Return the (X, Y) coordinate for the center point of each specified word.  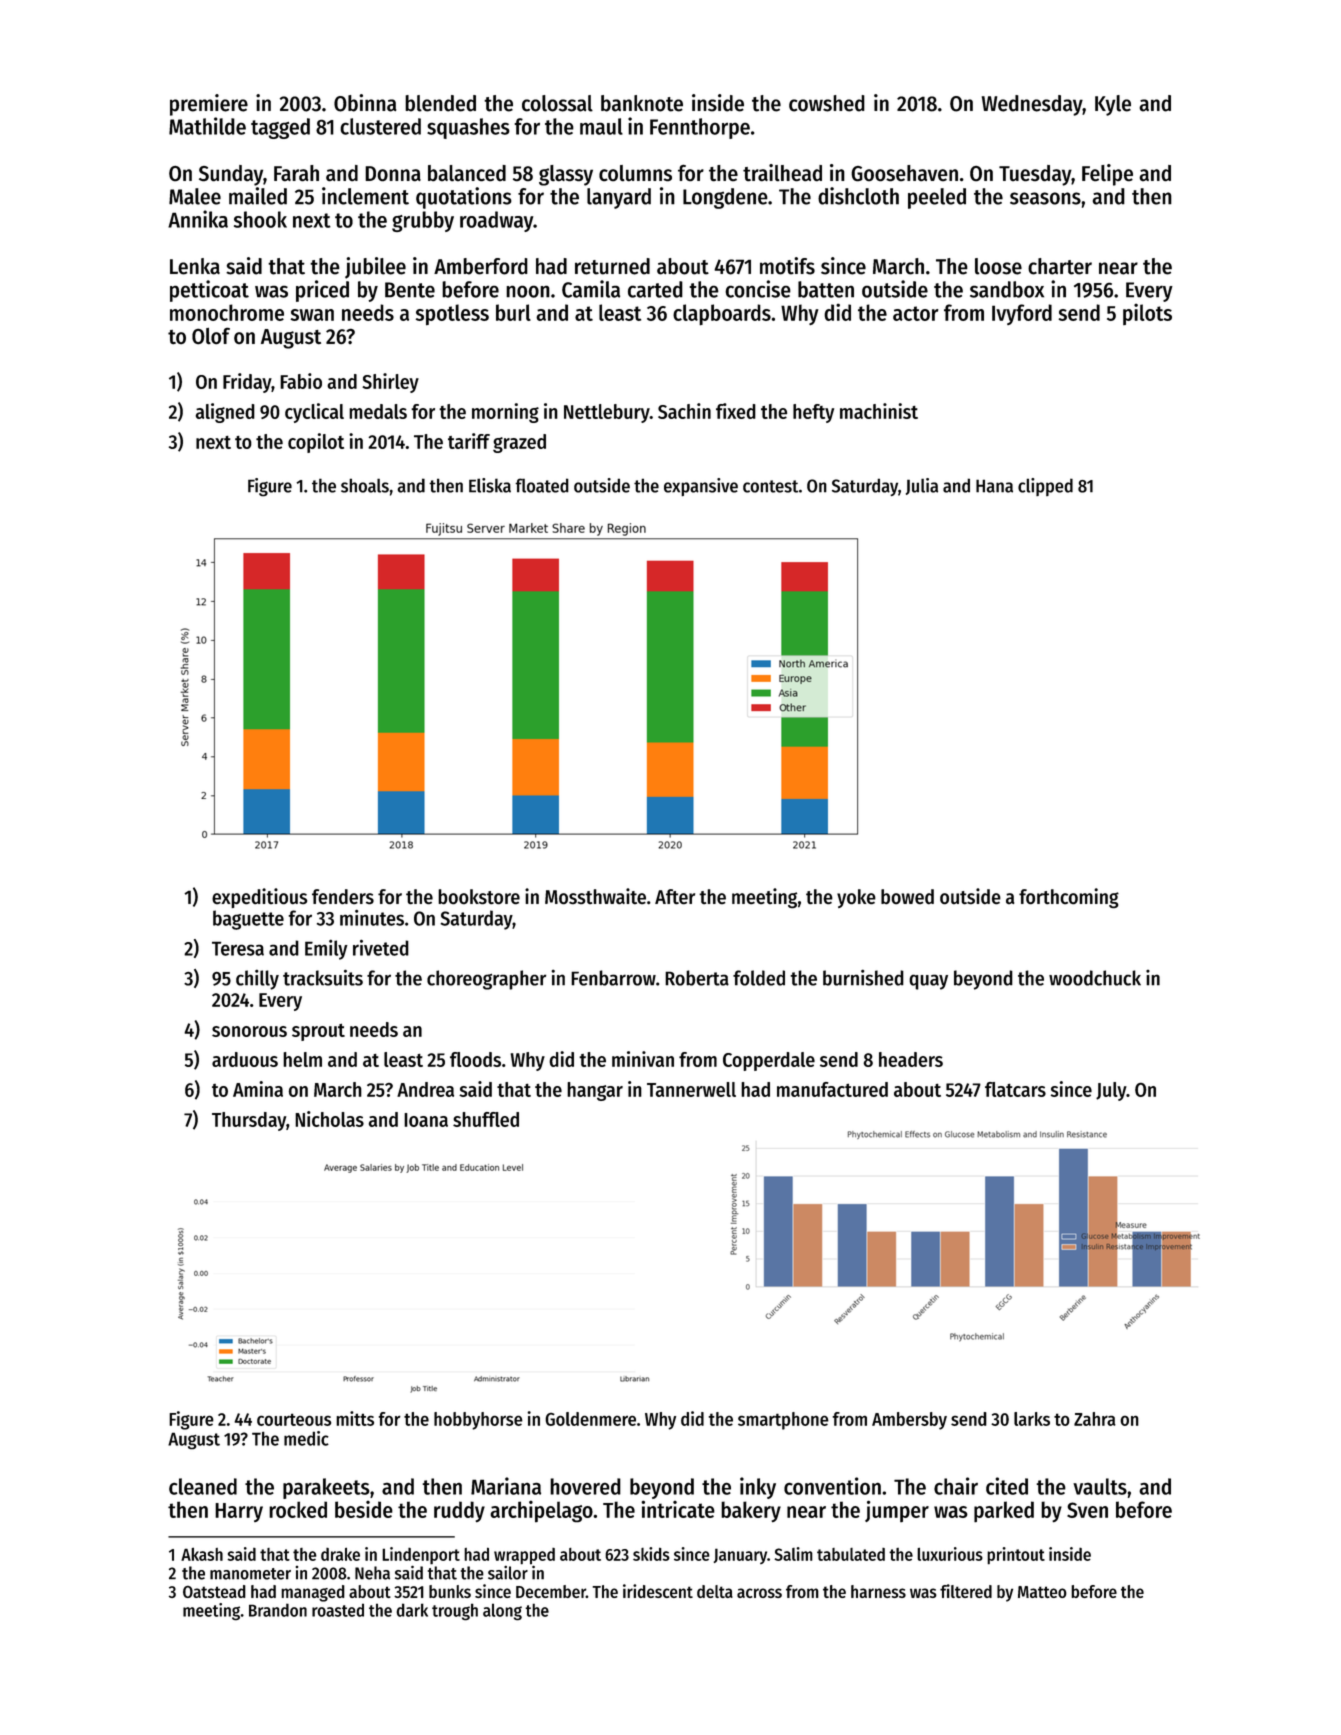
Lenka (195, 266)
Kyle (1113, 105)
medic (306, 1438)
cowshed (827, 103)
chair (956, 1486)
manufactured (832, 1089)
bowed (907, 897)
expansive (701, 487)
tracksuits (323, 977)
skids (651, 1554)
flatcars (1015, 1089)
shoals (365, 485)
